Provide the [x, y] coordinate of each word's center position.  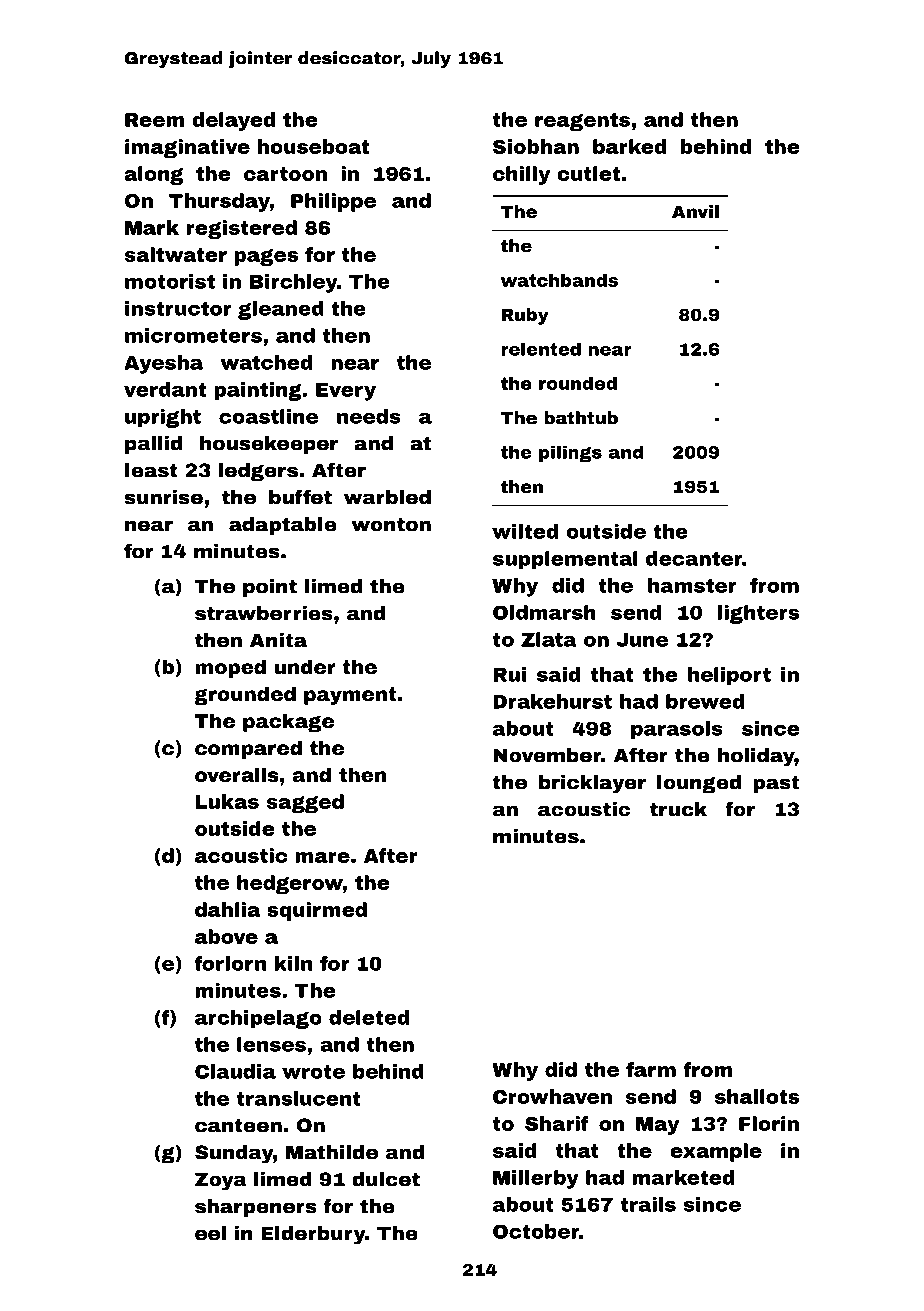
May [657, 1126]
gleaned [281, 310]
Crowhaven [552, 1096]
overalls [237, 774]
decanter [694, 558]
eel [210, 1233]
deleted [369, 1017]
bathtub [581, 418]
